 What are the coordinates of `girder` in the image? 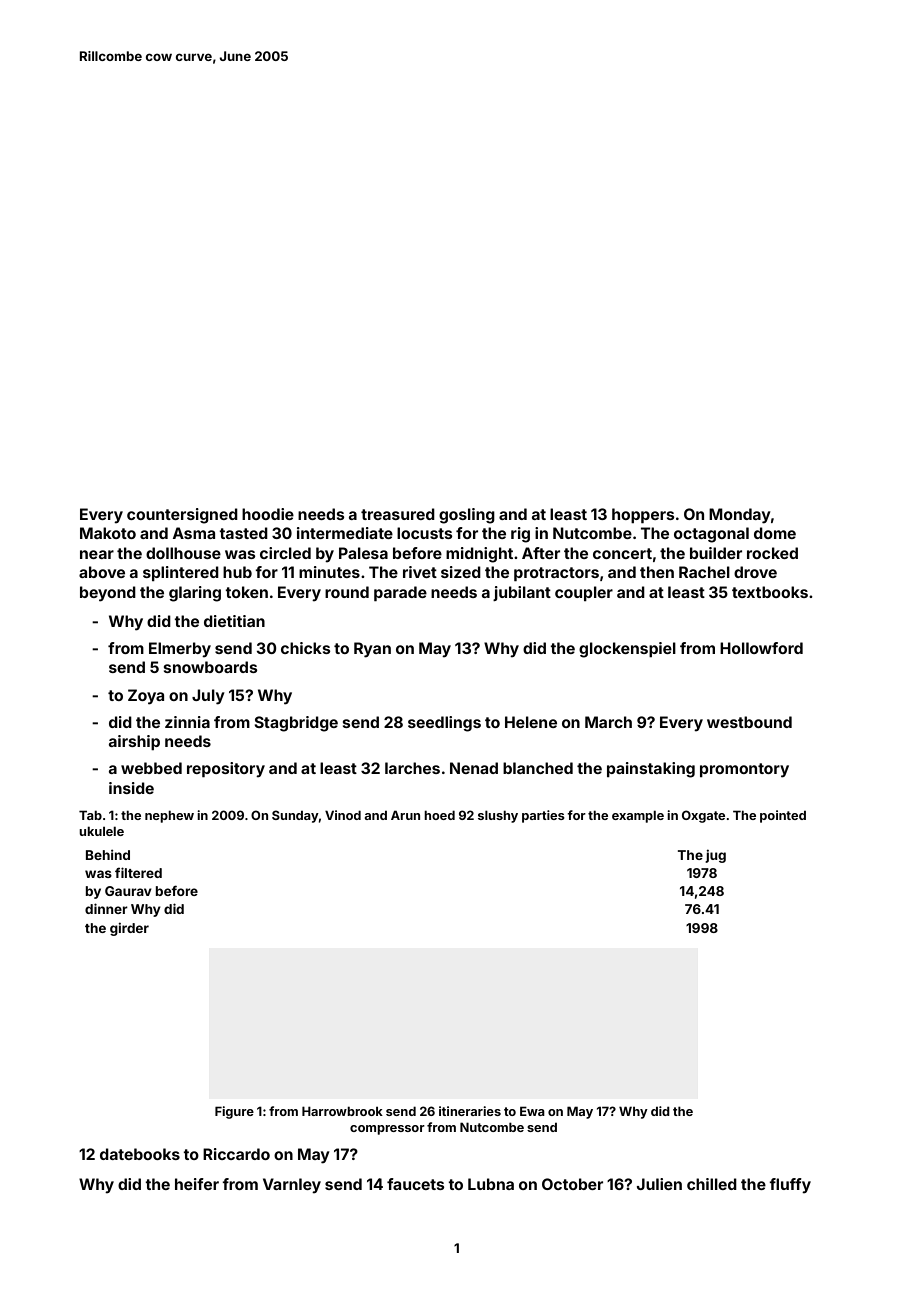 It's located at (129, 929).
